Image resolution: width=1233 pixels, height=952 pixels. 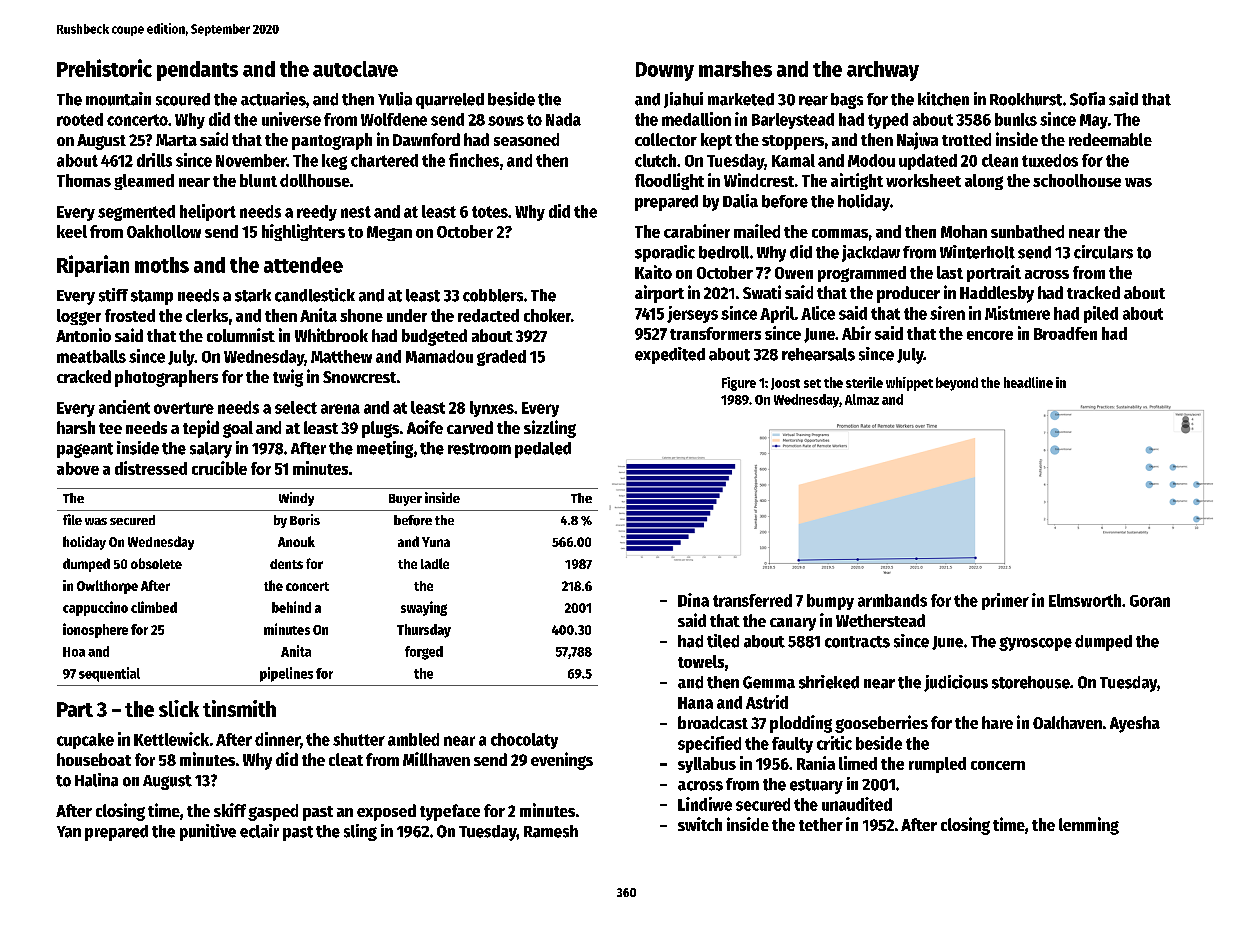 What do you see at coordinates (550, 429) in the page?
I see `sizzling` at bounding box center [550, 429].
